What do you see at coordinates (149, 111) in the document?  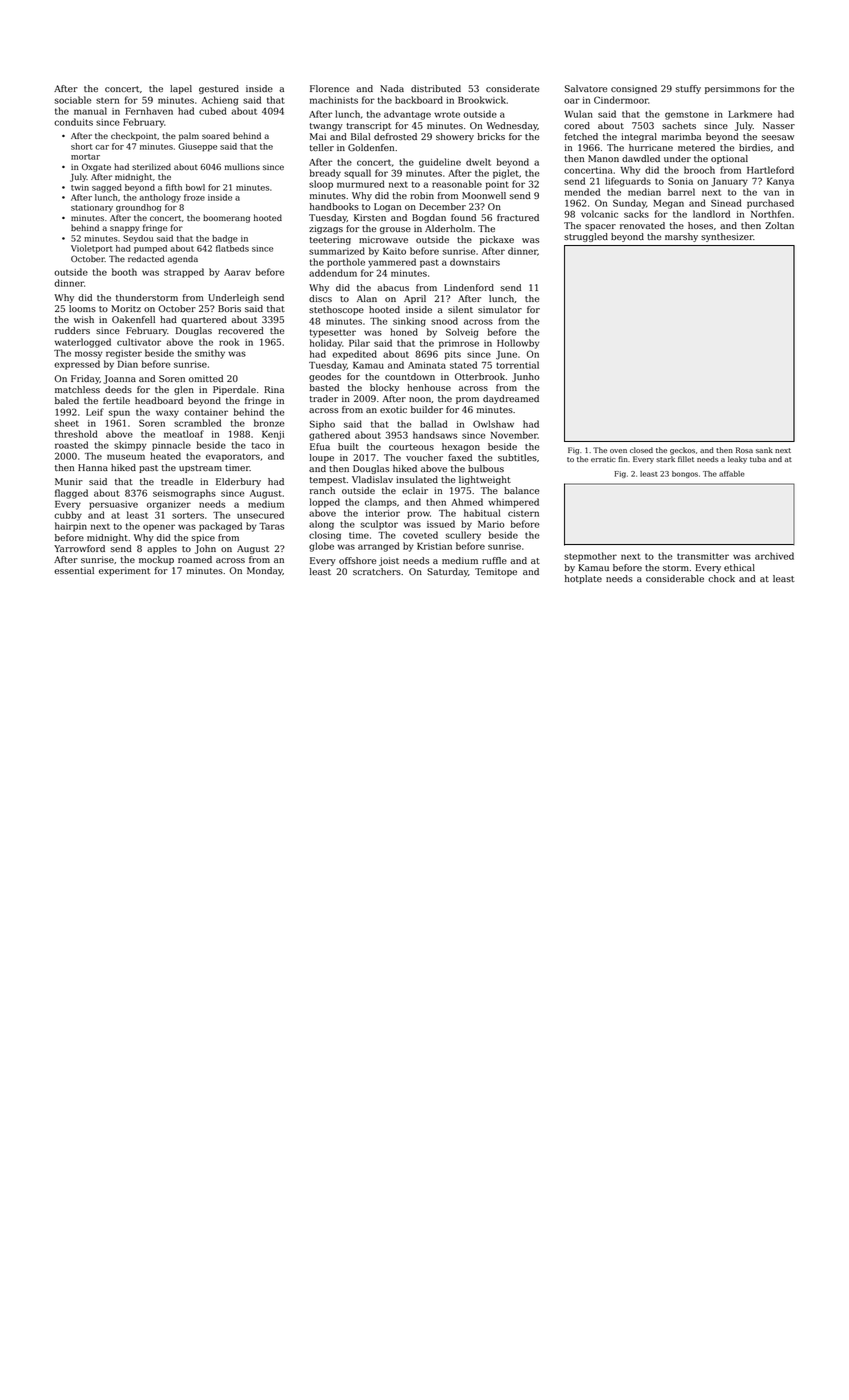 I see `Fernhaven` at bounding box center [149, 111].
